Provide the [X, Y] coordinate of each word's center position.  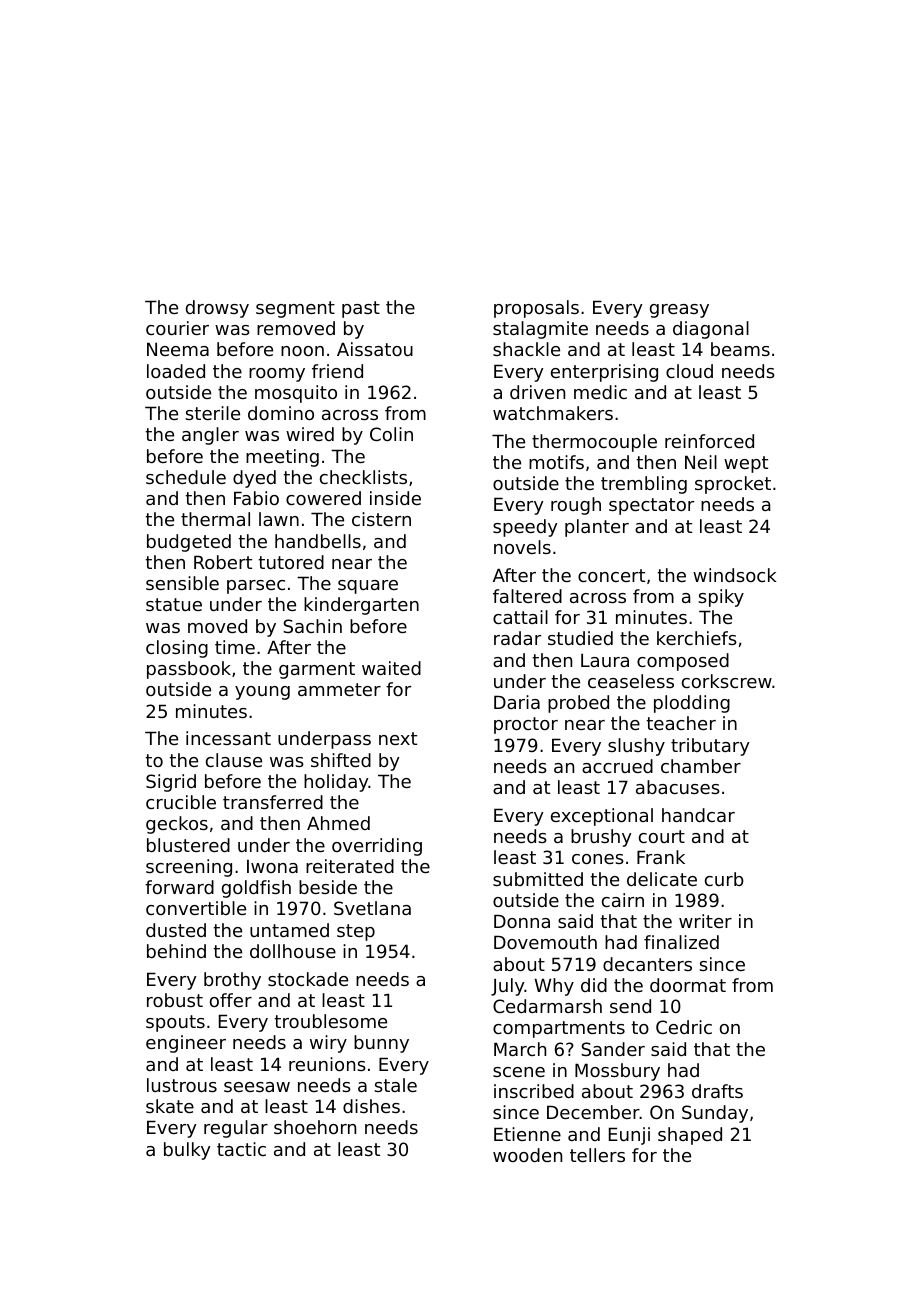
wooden [527, 1155]
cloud [689, 371]
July [508, 987]
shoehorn [315, 1127]
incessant [228, 738]
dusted [176, 930]
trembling [644, 485]
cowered [323, 498]
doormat [688, 985]
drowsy [217, 309]
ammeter [339, 689]
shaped [690, 1136]
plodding [692, 704]
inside [395, 498]
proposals [536, 309]
